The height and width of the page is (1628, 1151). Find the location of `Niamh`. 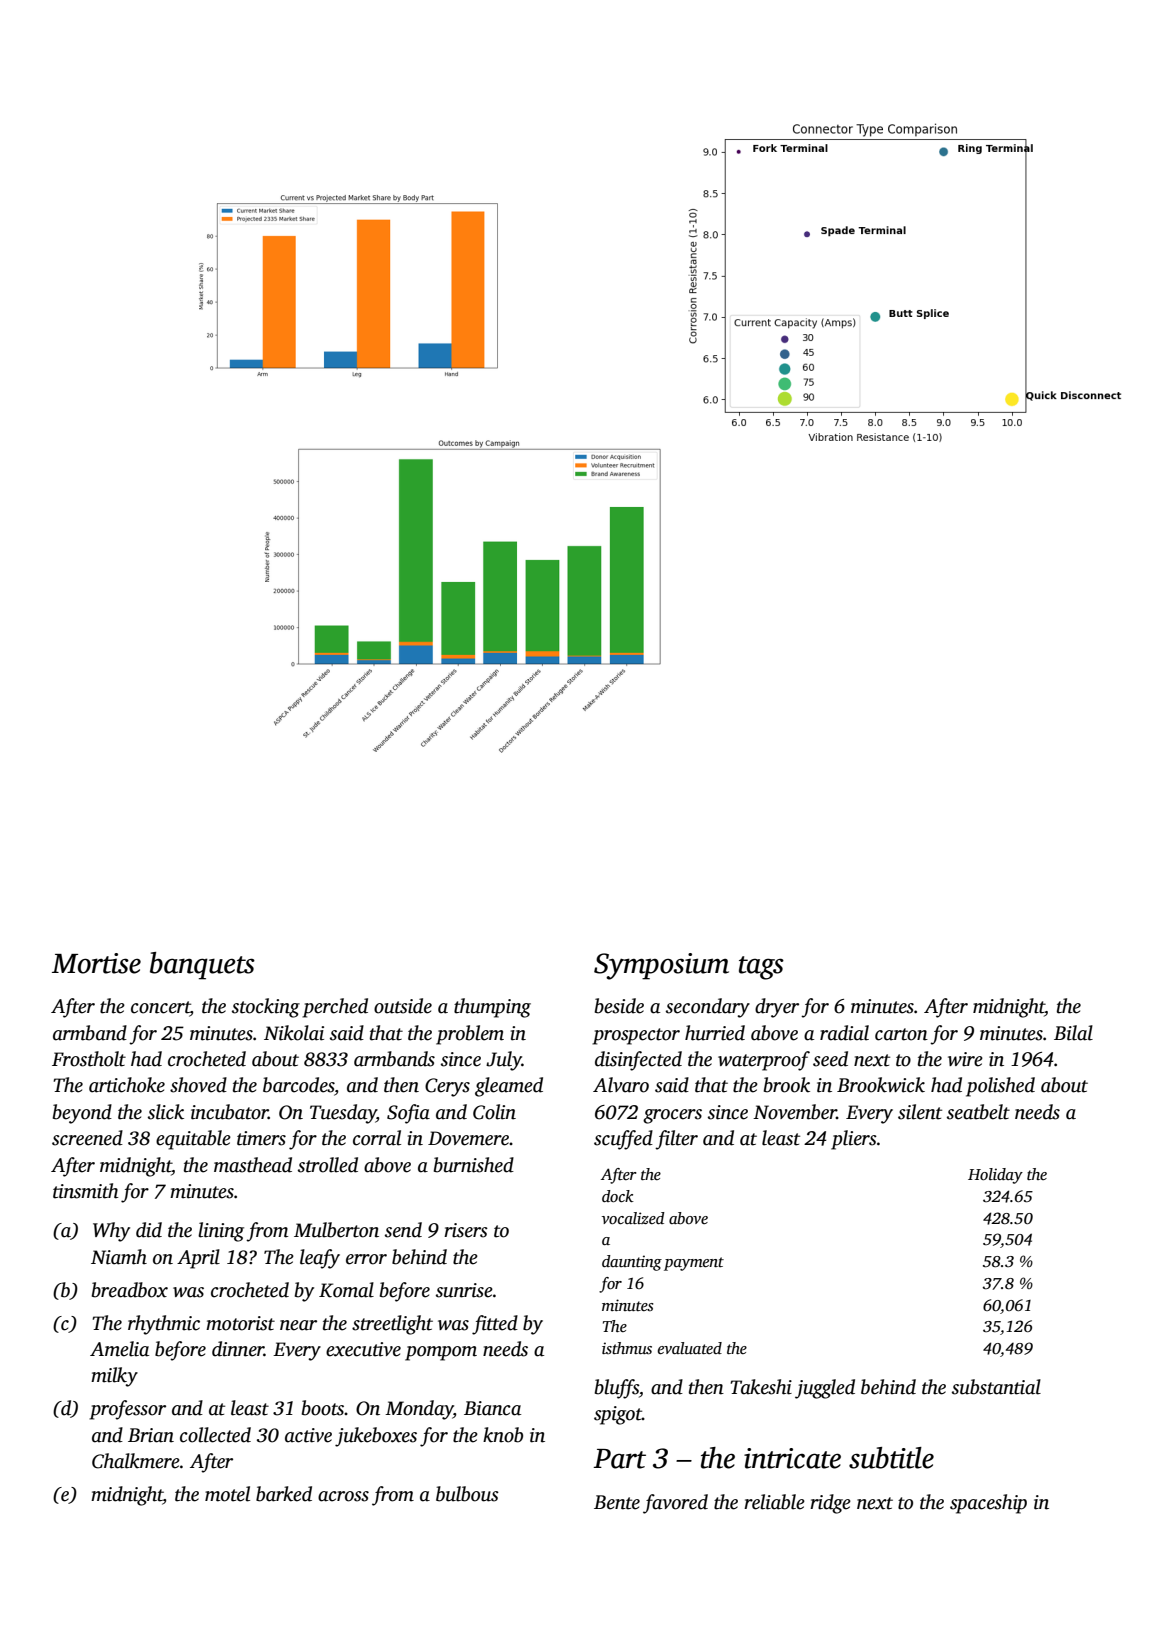

Niamh is located at coordinates (119, 1257).
